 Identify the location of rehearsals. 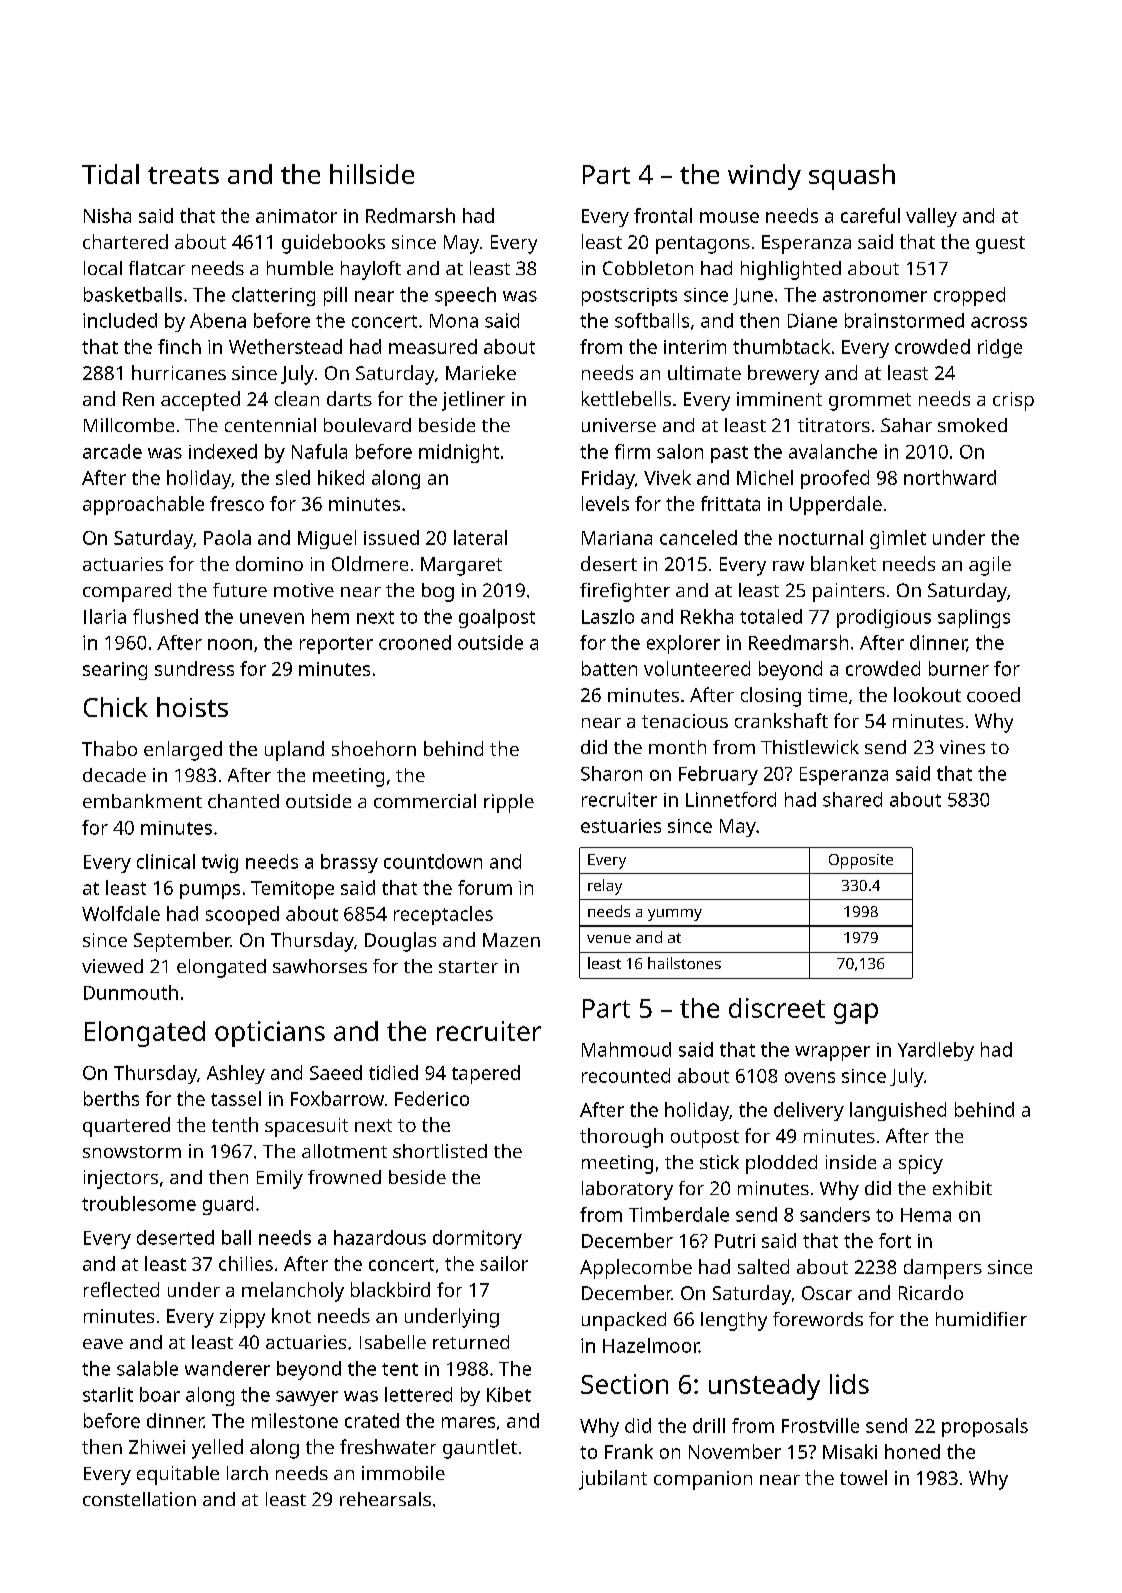
(385, 1499).
